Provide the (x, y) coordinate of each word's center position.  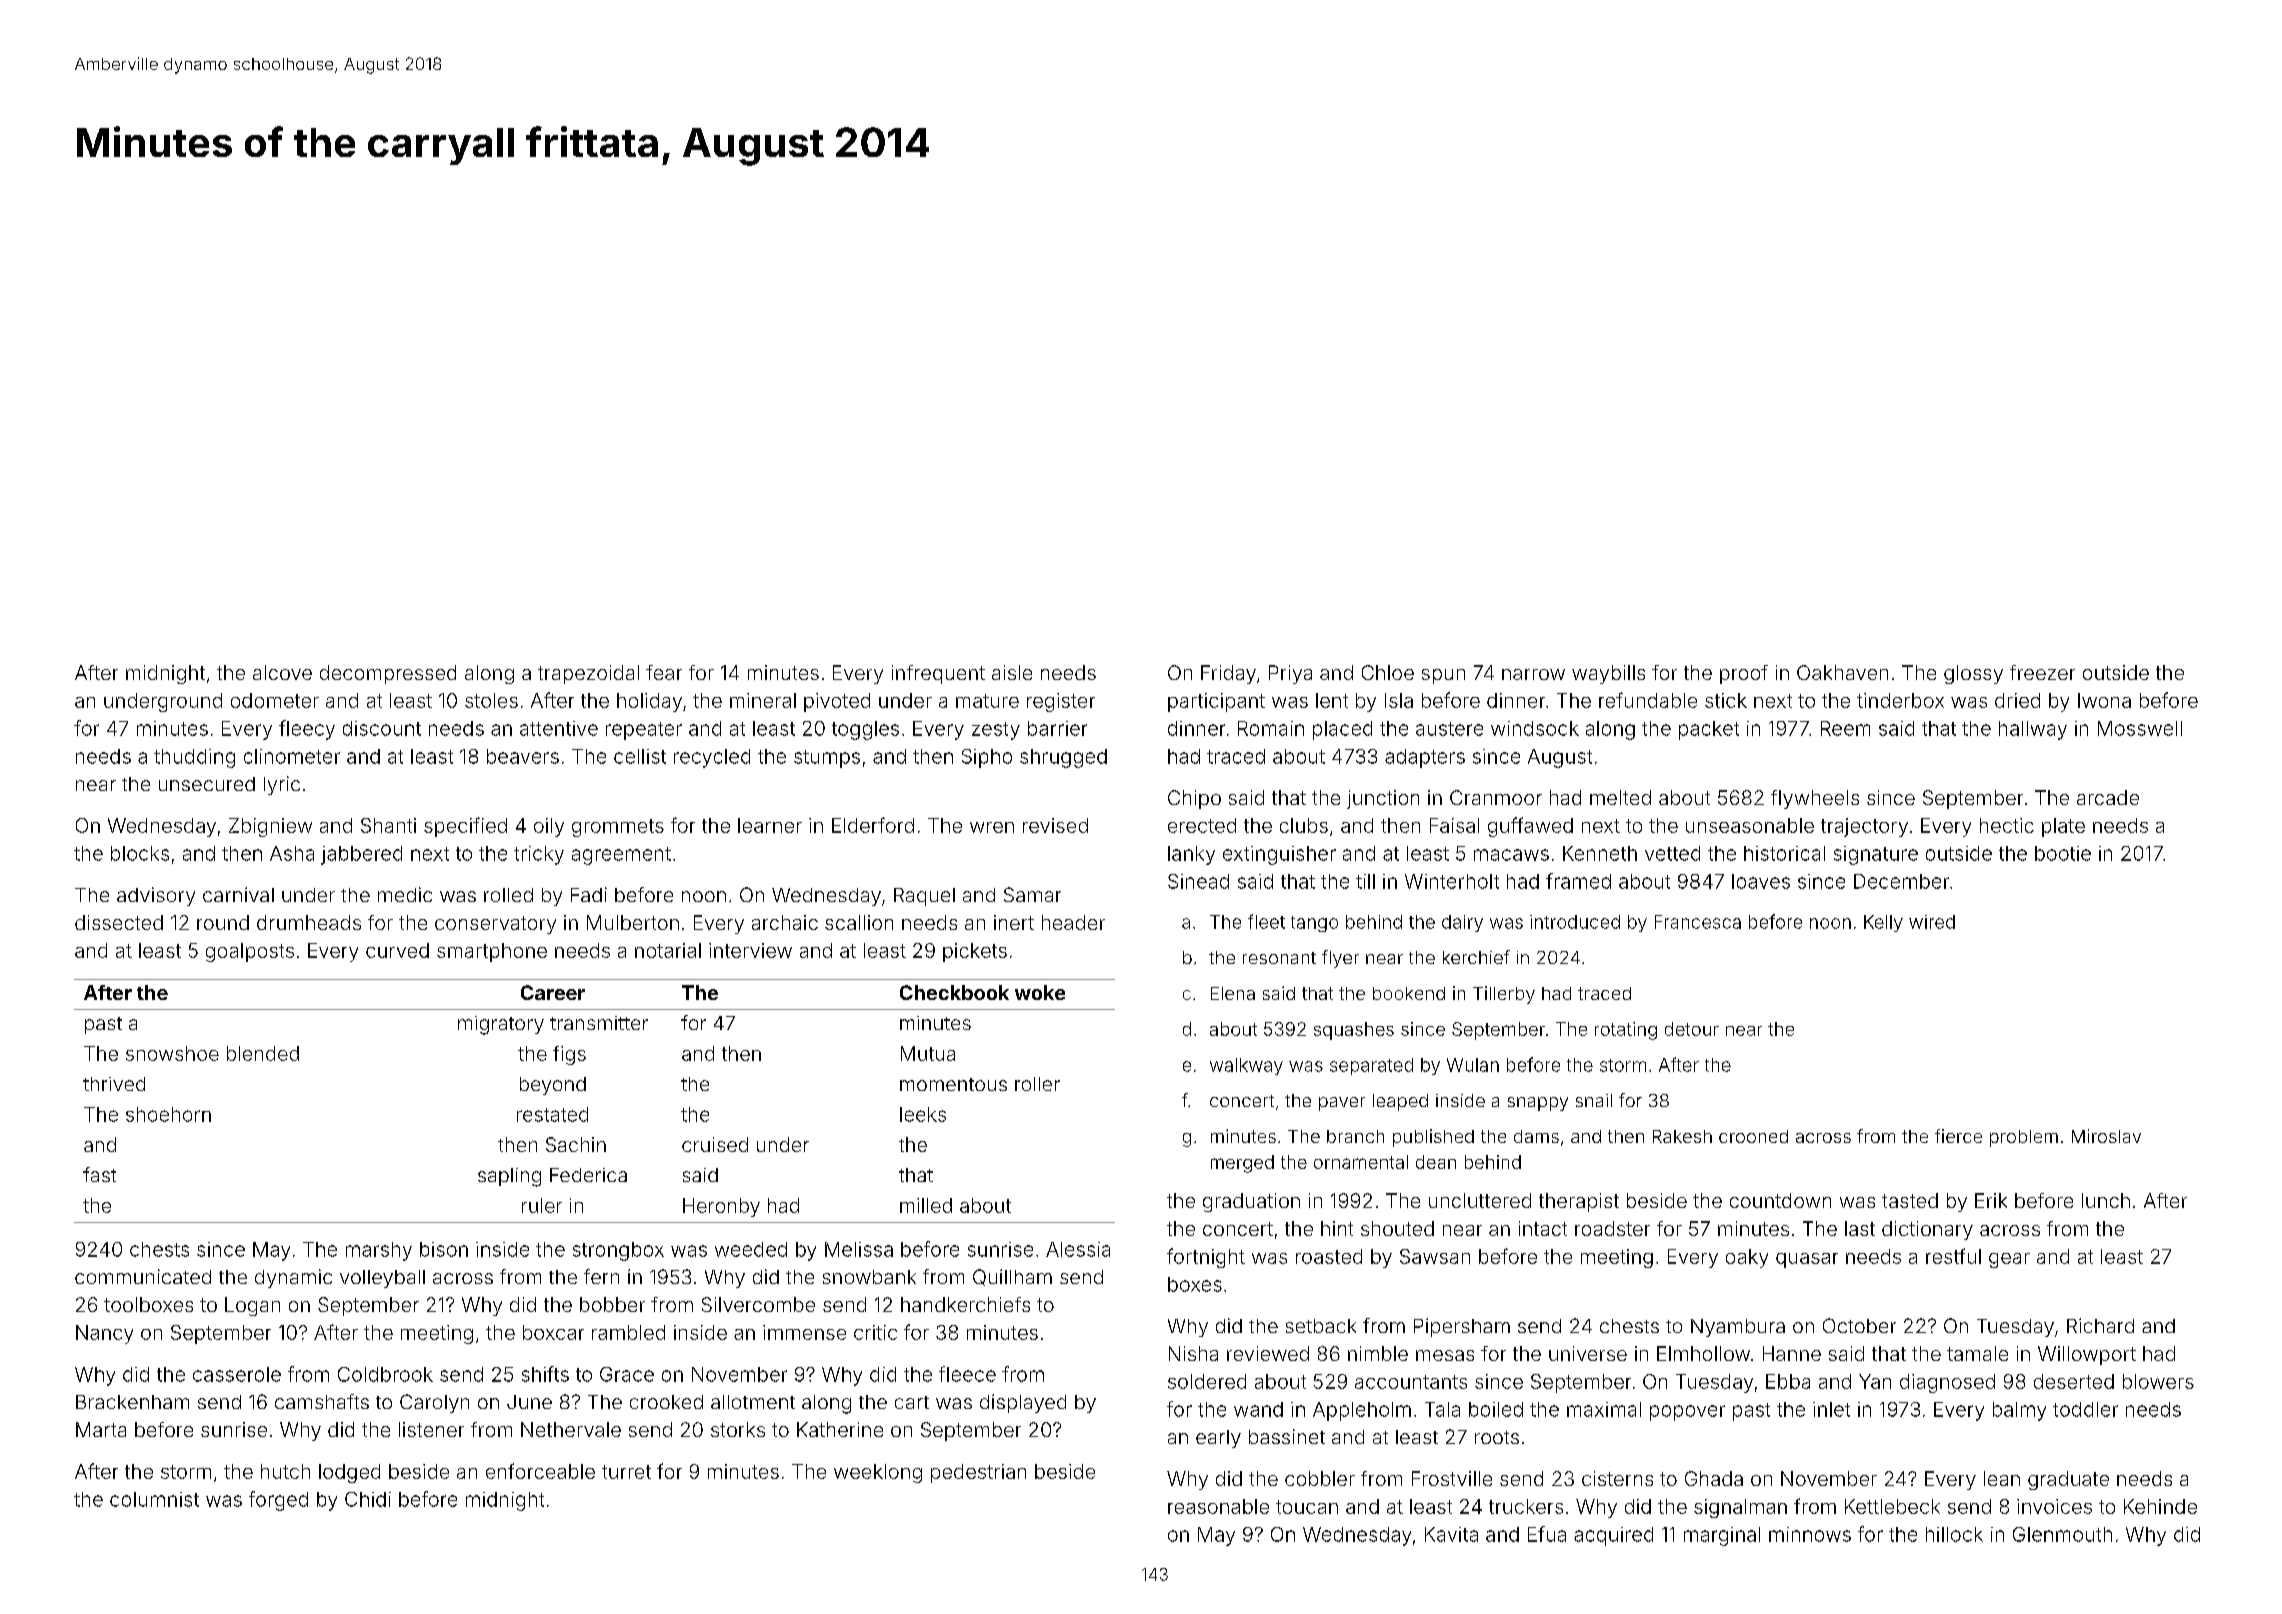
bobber (612, 1304)
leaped (1400, 1102)
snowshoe (172, 1053)
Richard (2100, 1325)
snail (1594, 1100)
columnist (154, 1499)
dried (2017, 700)
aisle (1012, 672)
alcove (282, 672)
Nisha (1193, 1353)
